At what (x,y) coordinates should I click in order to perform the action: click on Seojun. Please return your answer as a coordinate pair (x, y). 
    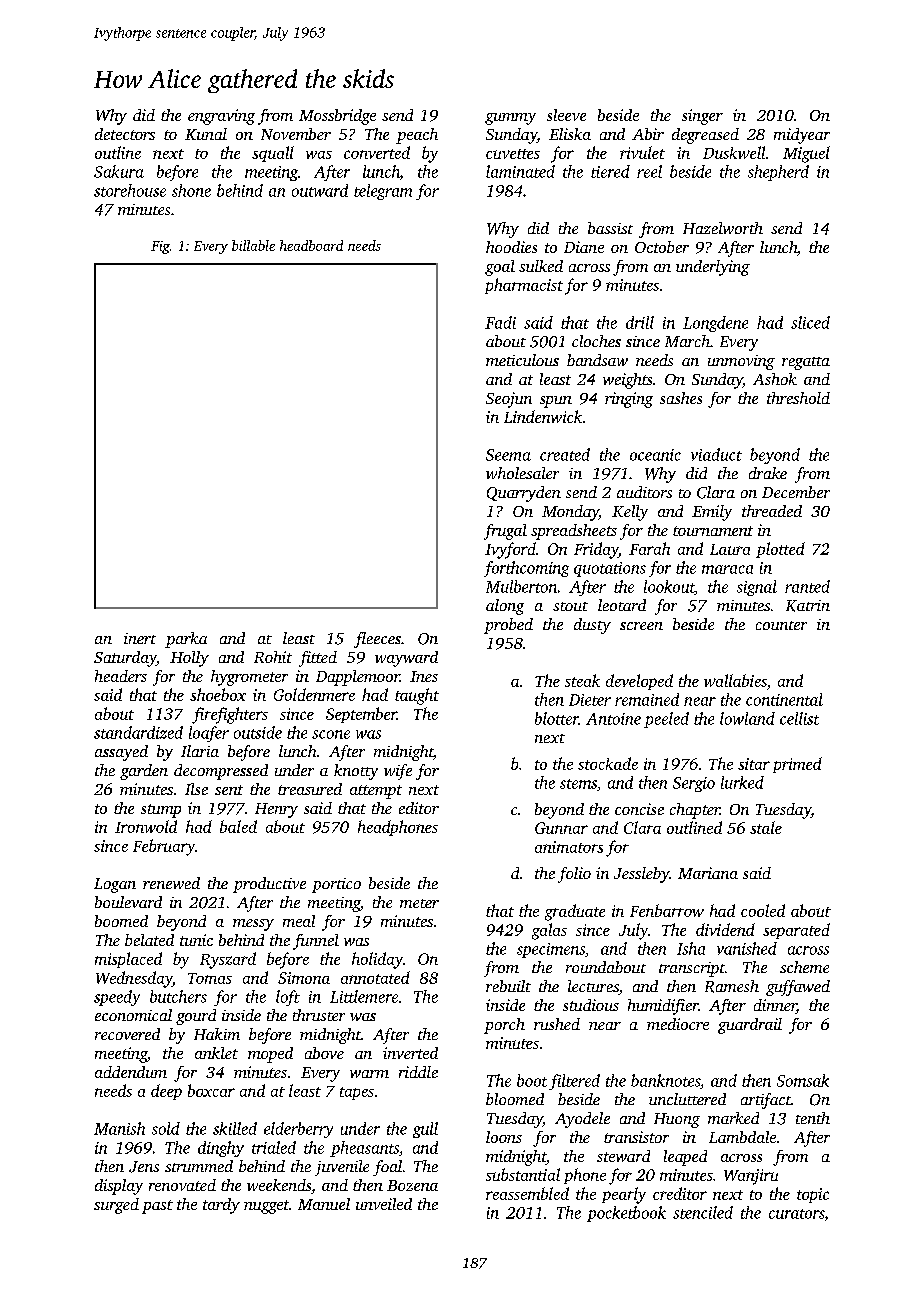
    Looking at the image, I should click on (509, 400).
